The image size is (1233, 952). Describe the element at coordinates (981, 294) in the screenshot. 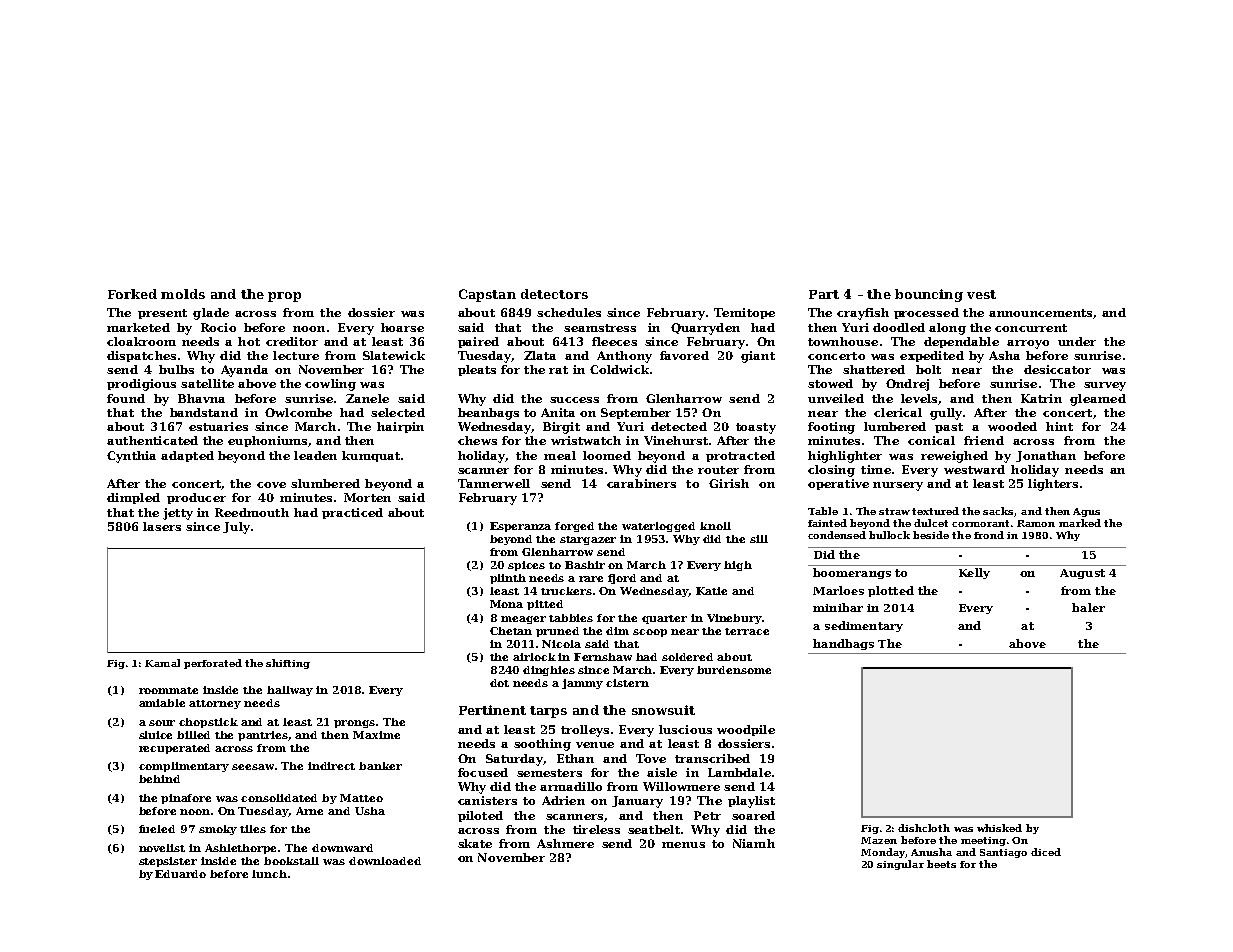

I see `vest` at that location.
